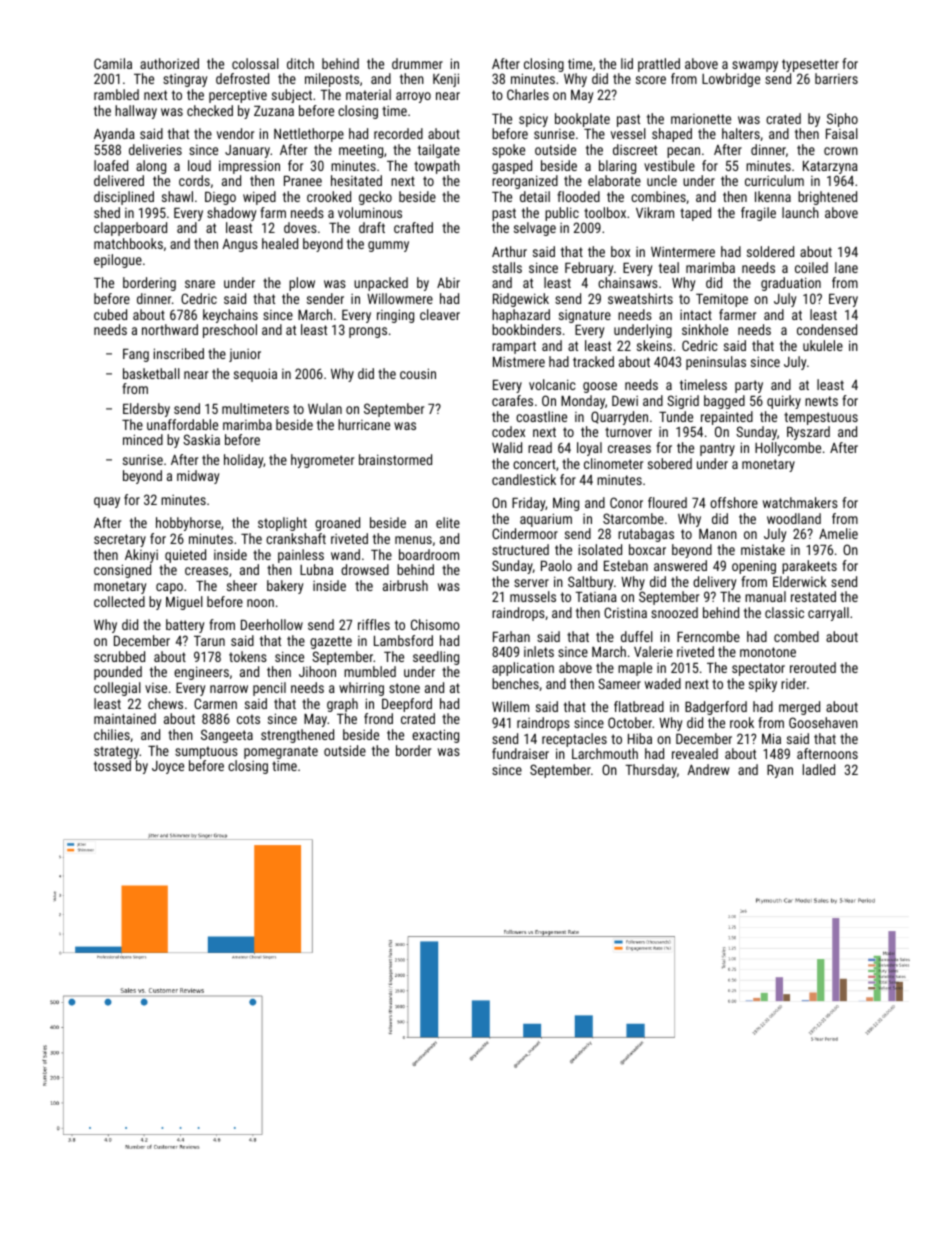 Image resolution: width=952 pixels, height=1233 pixels. I want to click on Wulan, so click(325, 408).
